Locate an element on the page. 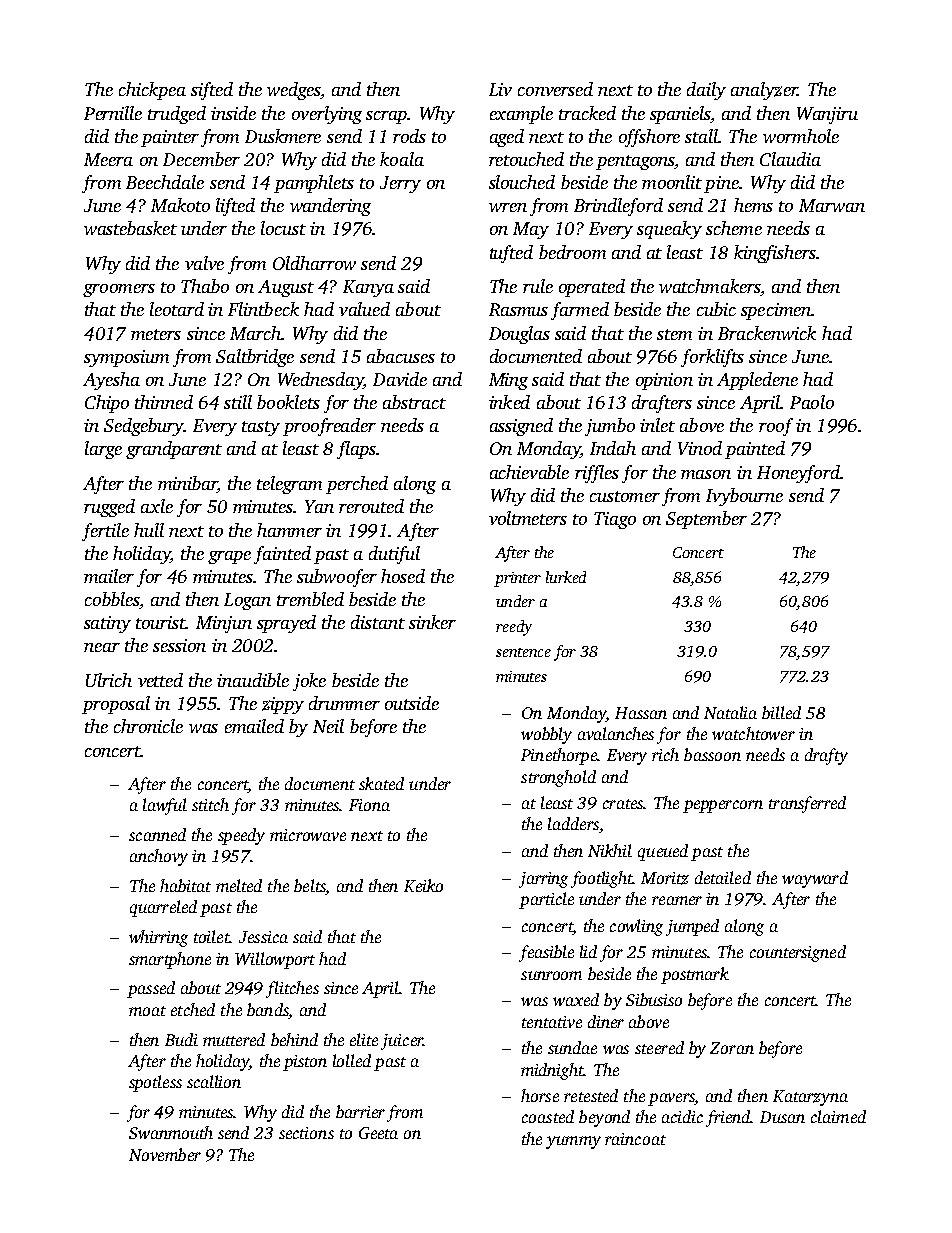  wastebasket is located at coordinates (130, 228).
